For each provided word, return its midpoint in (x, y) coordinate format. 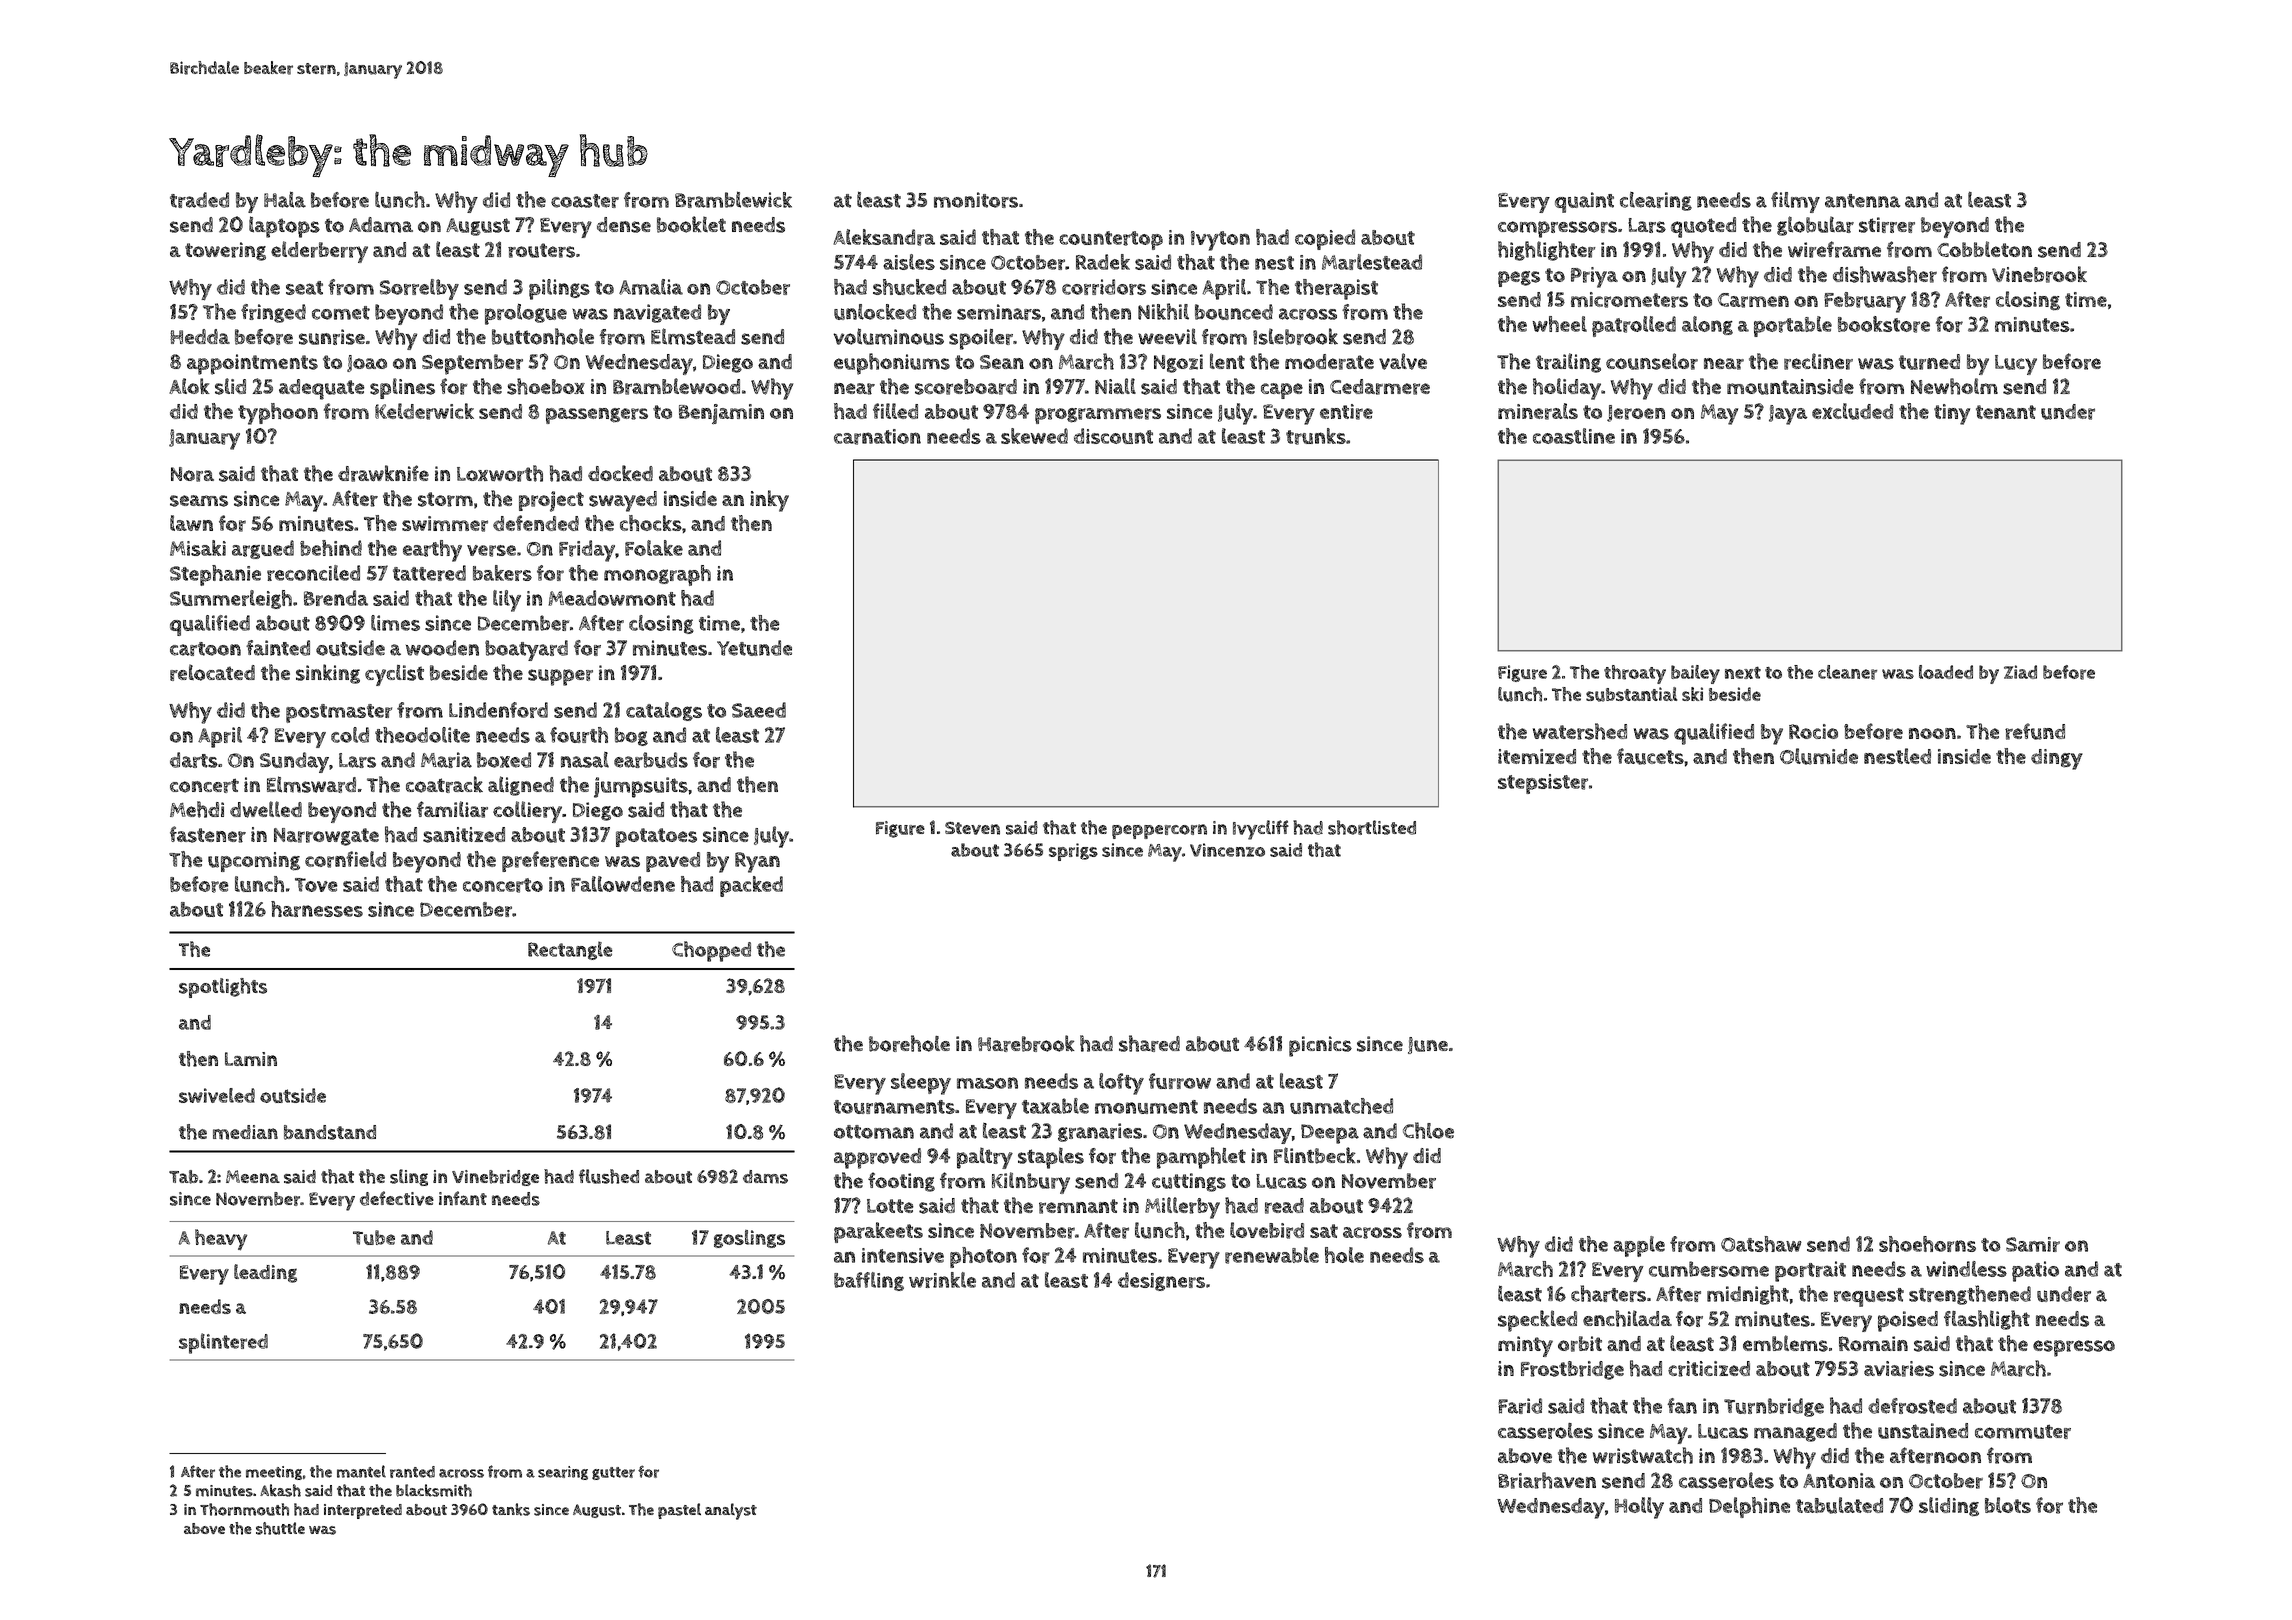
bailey (1695, 674)
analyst (731, 1511)
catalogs (664, 711)
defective (397, 1198)
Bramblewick (733, 199)
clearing (1656, 201)
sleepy (921, 1084)
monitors (976, 200)
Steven (972, 828)
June (1428, 1045)
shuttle (280, 1528)
